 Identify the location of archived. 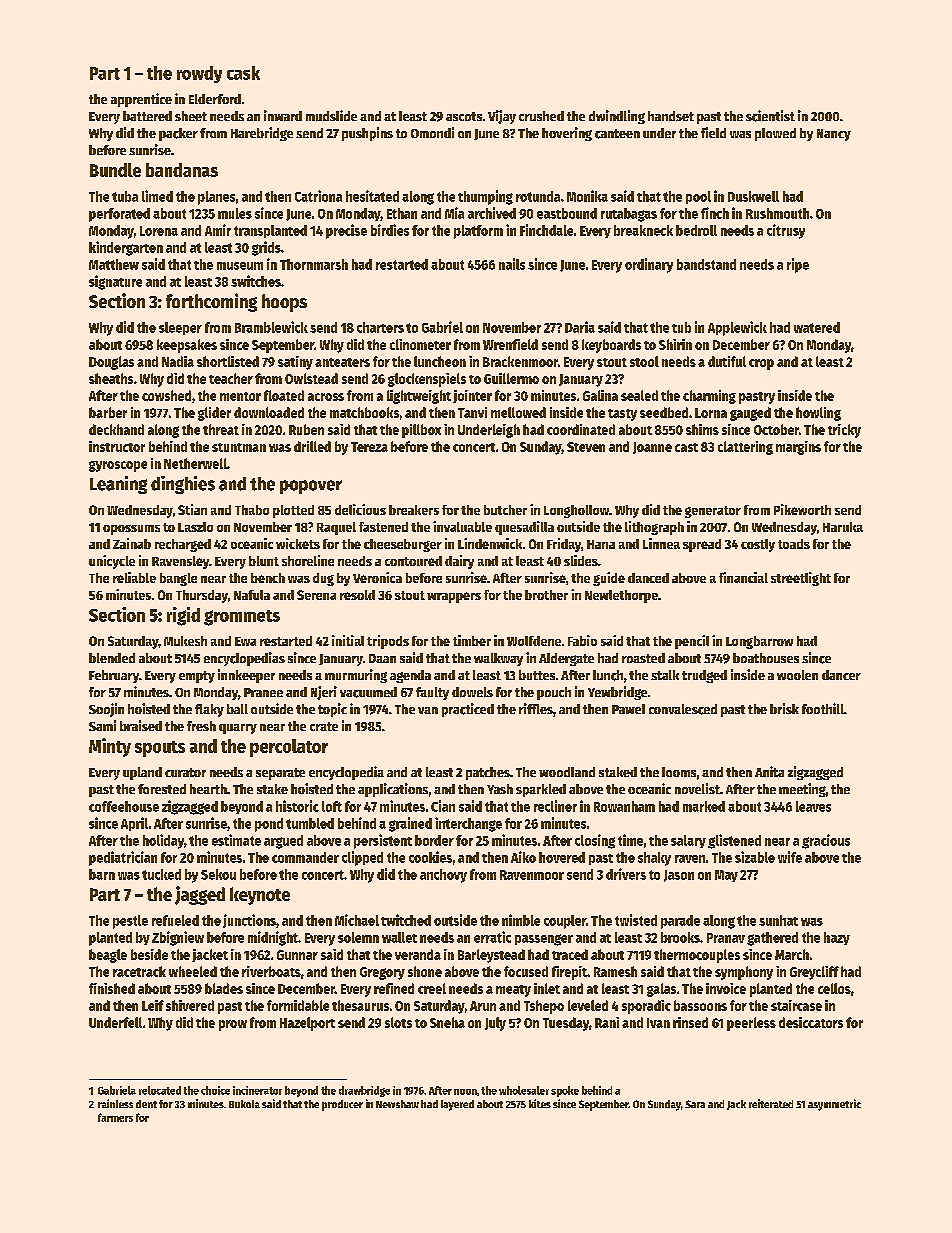
(492, 213).
